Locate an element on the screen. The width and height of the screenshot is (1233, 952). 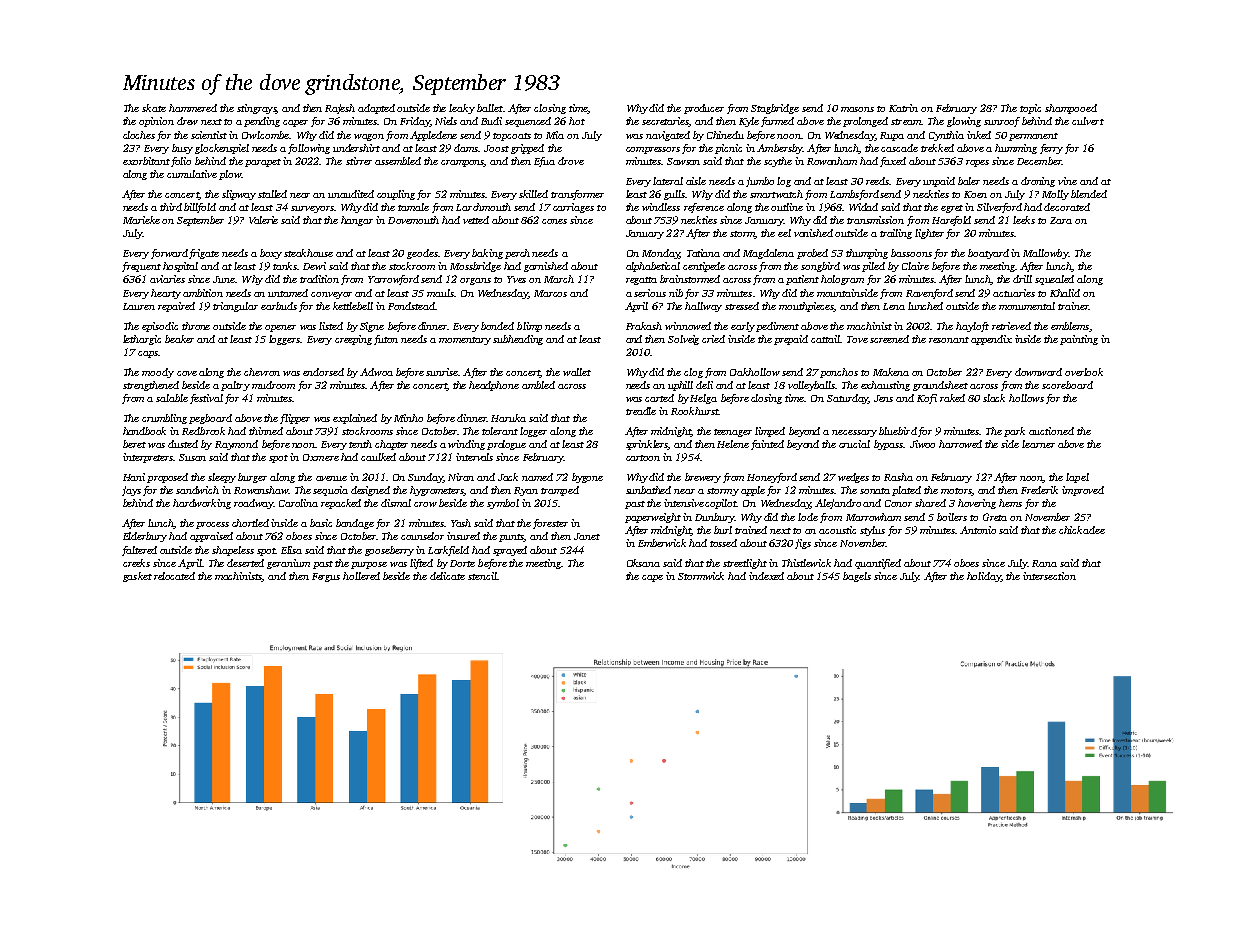
opener is located at coordinates (280, 328).
